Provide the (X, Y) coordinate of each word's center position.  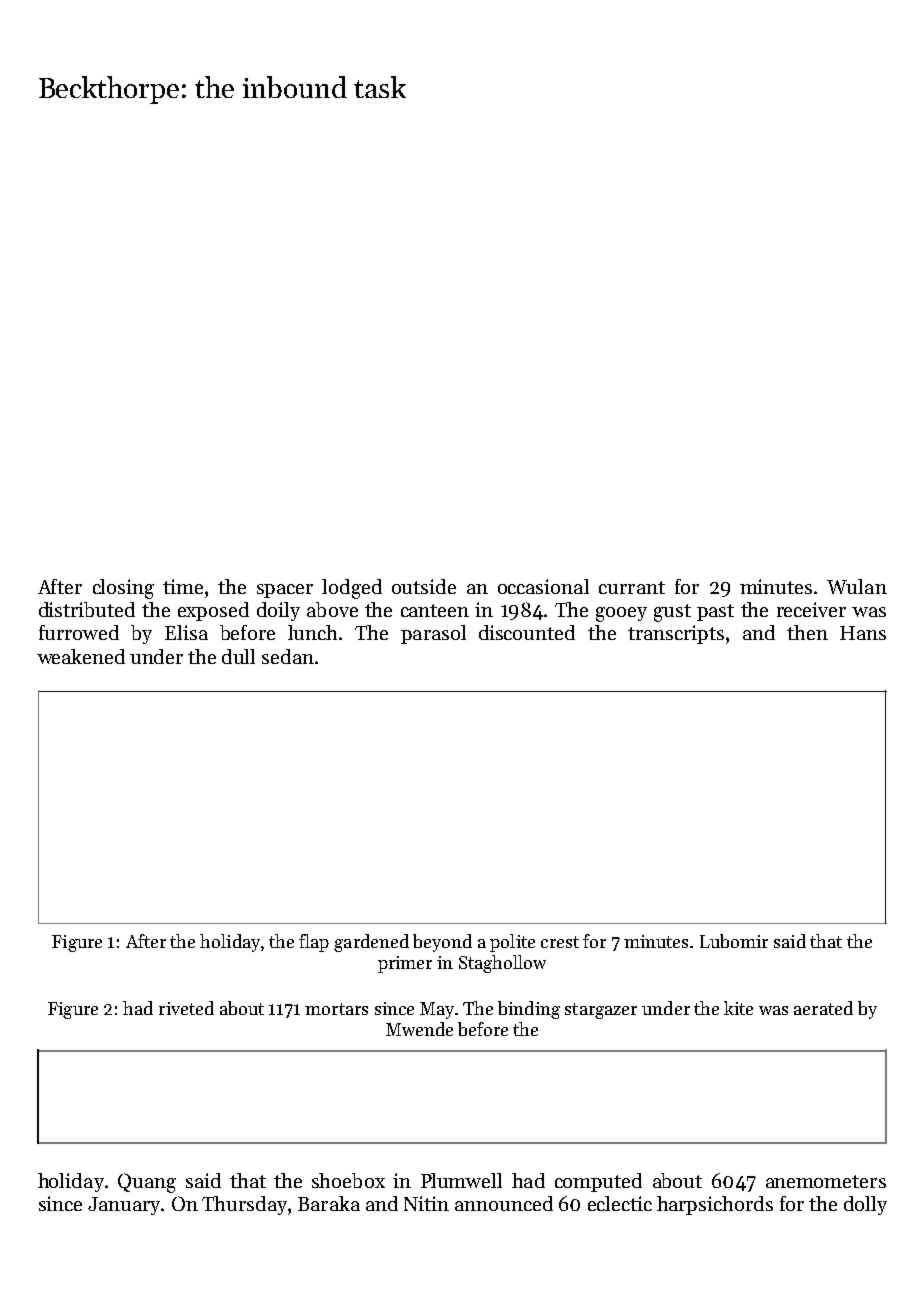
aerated (823, 1008)
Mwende (419, 1029)
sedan (288, 656)
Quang (147, 1183)
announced (504, 1203)
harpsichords (715, 1205)
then (807, 632)
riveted (186, 1008)
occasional (543, 586)
